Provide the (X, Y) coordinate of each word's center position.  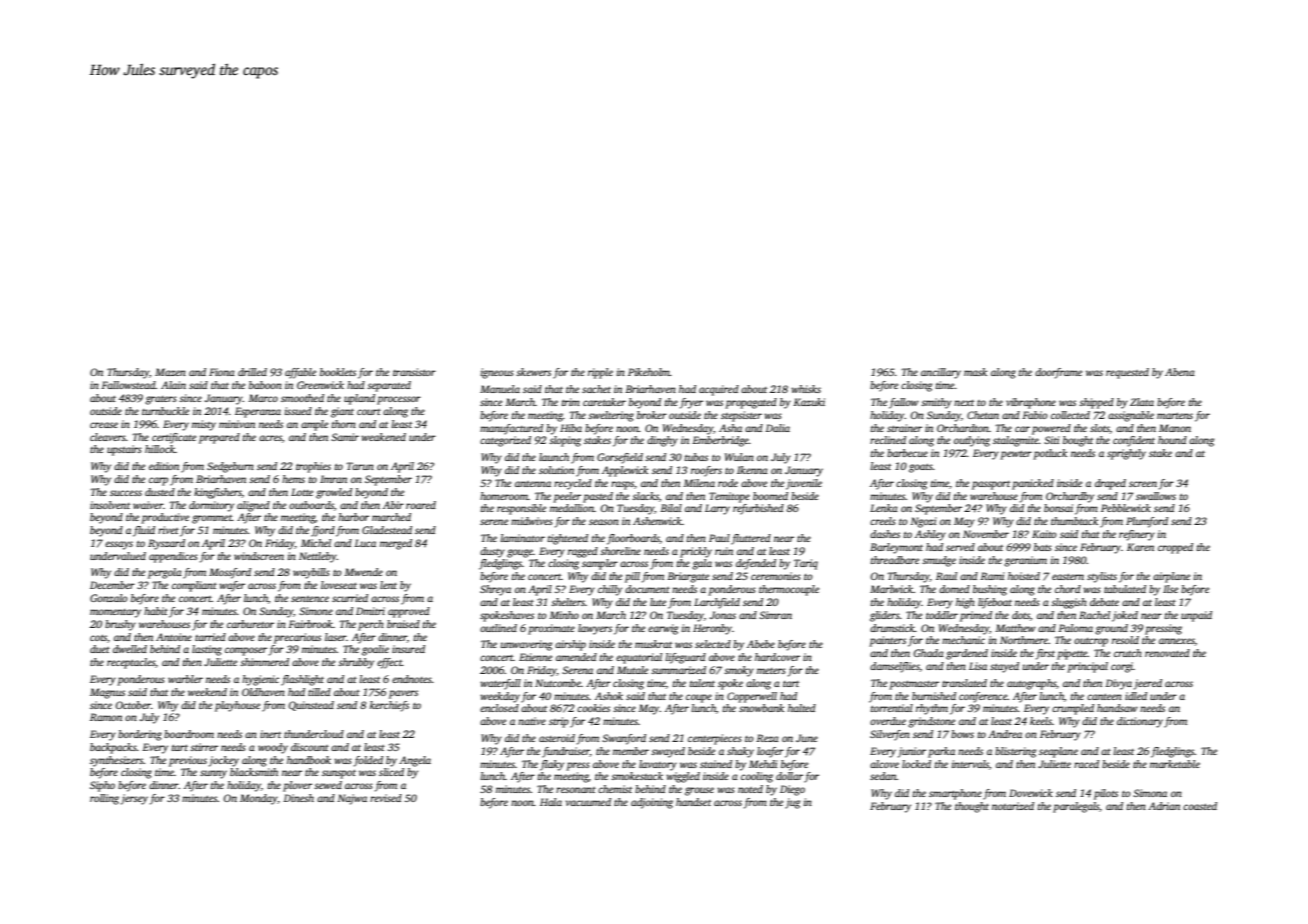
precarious (297, 638)
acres (270, 438)
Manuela (500, 389)
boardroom (189, 734)
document (647, 589)
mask (975, 372)
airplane (1171, 577)
